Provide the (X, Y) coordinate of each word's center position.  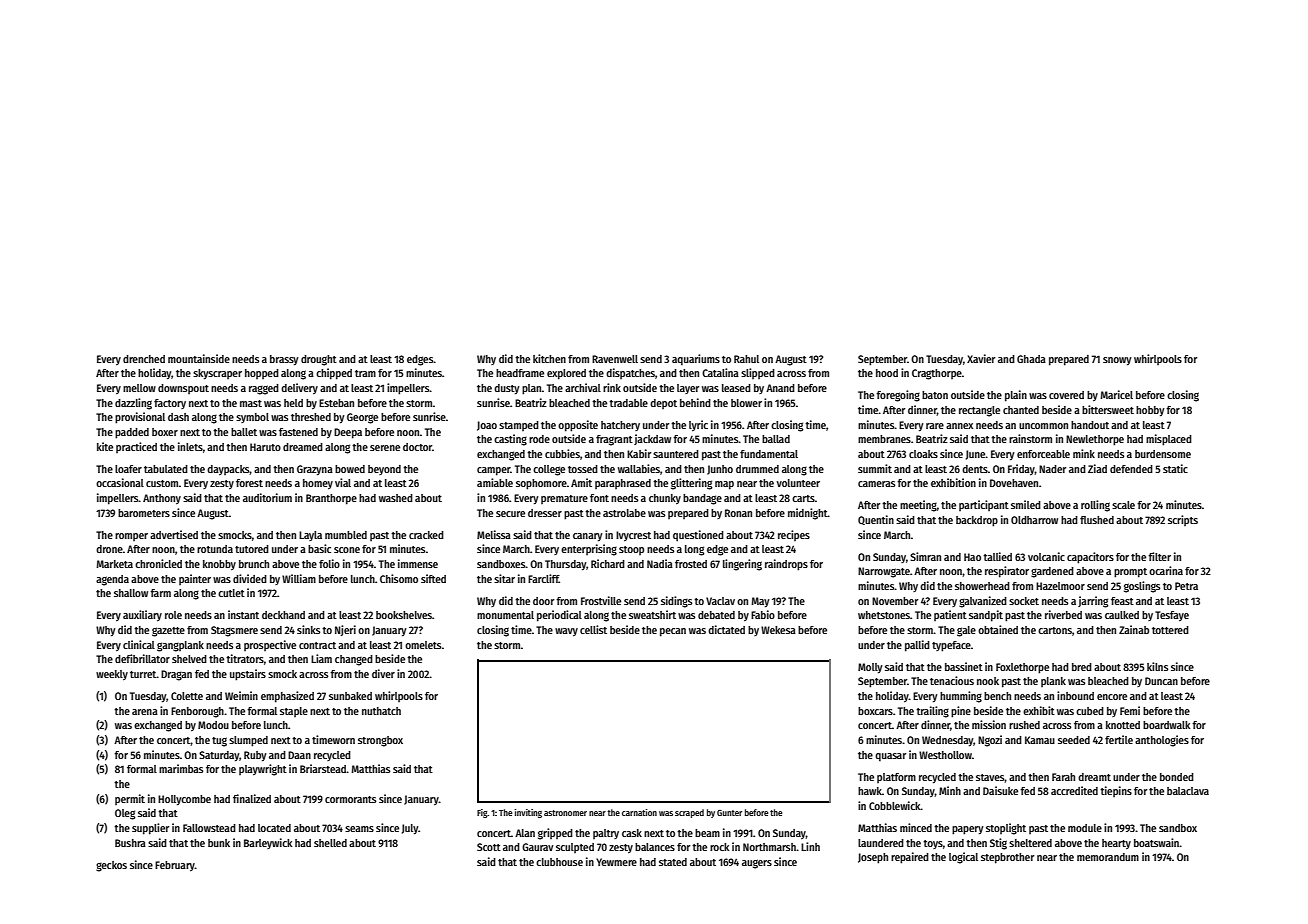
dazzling (133, 404)
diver (383, 673)
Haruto (265, 447)
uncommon (1043, 426)
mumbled (346, 535)
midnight (808, 514)
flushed (1097, 520)
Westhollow (945, 755)
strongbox (380, 741)
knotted (1123, 725)
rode (539, 439)
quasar (890, 757)
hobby (1150, 411)
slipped (758, 373)
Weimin (241, 695)
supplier (150, 829)
